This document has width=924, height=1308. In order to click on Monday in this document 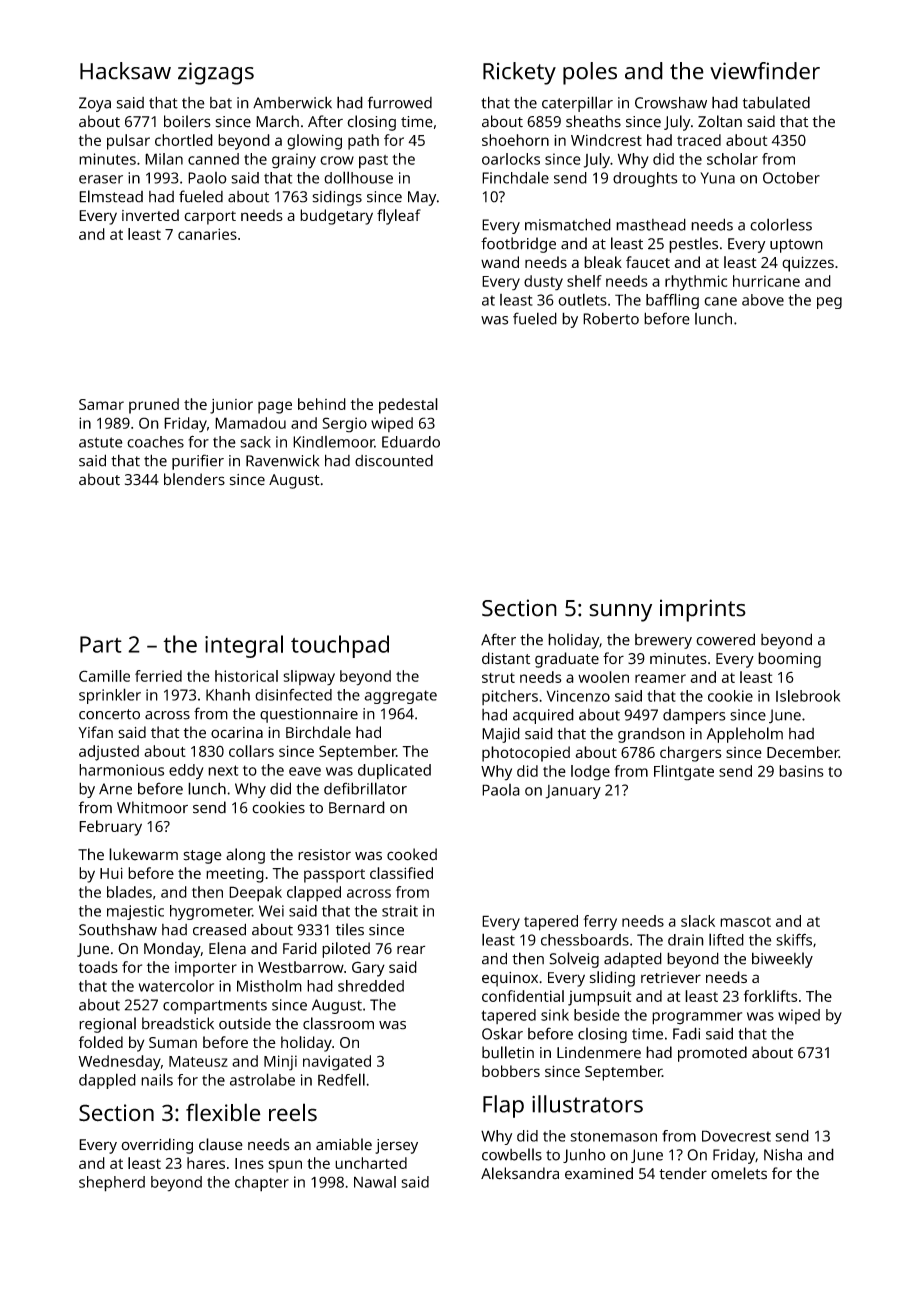, I will do `click(172, 950)`.
